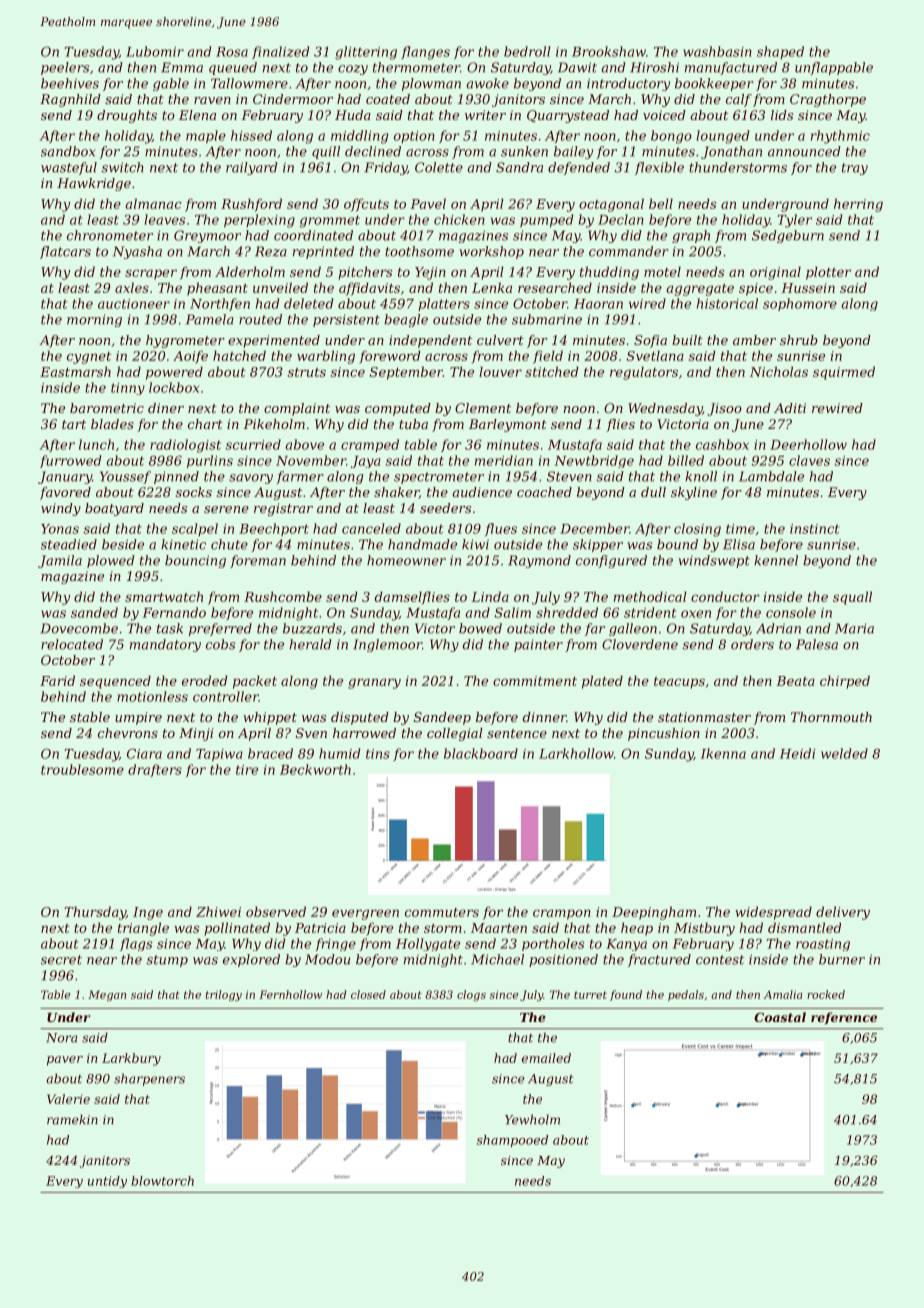 The width and height of the document is (924, 1308). I want to click on widespread, so click(773, 913).
